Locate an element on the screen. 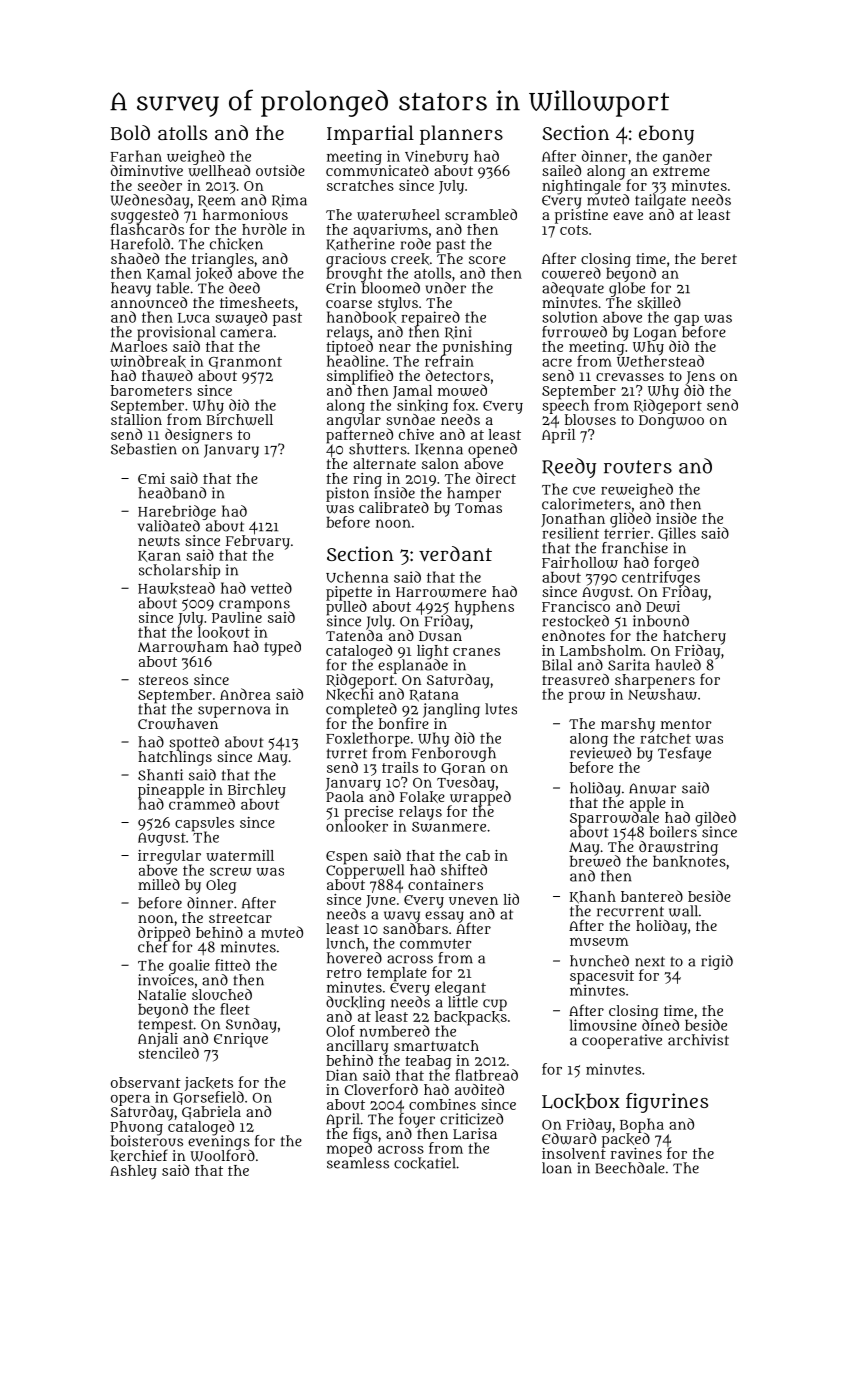 The image size is (849, 1400). Bold is located at coordinates (130, 132).
